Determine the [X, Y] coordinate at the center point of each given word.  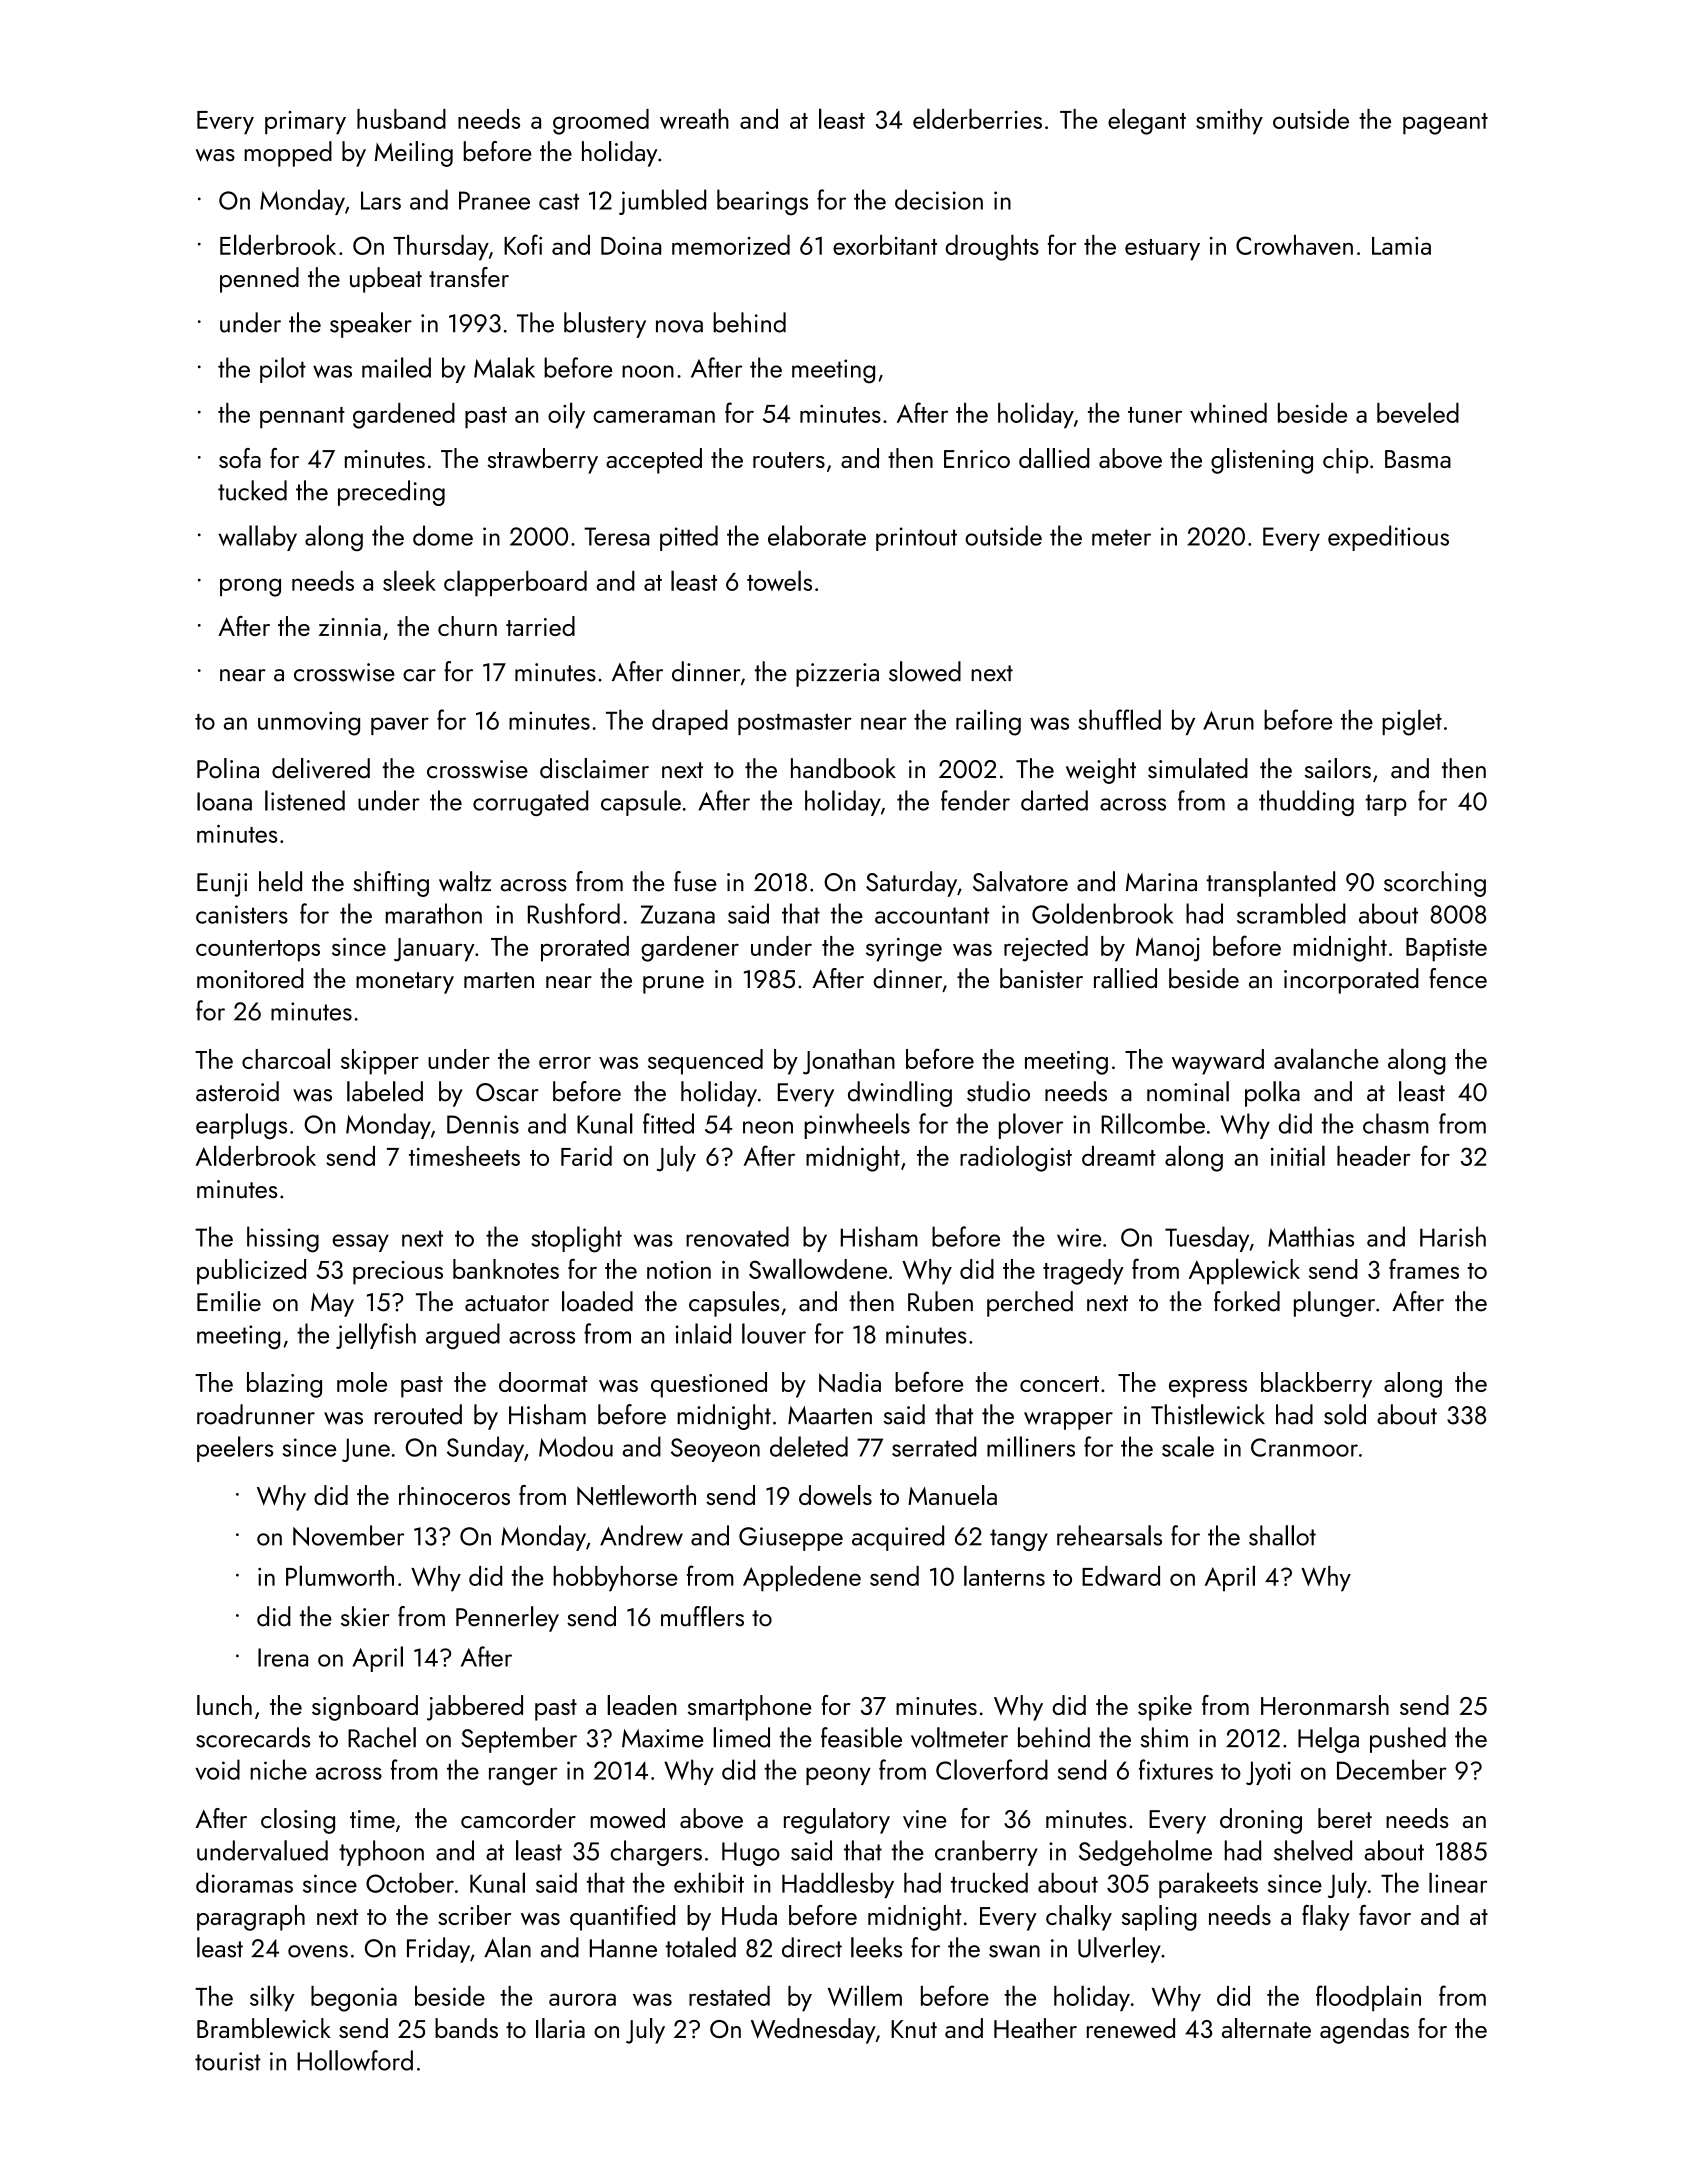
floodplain [1368, 1998]
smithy [1229, 122]
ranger [523, 1776]
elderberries [977, 118]
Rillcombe [1153, 1123]
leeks [876, 1947]
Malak [504, 367]
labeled [385, 1091]
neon [768, 1127]
